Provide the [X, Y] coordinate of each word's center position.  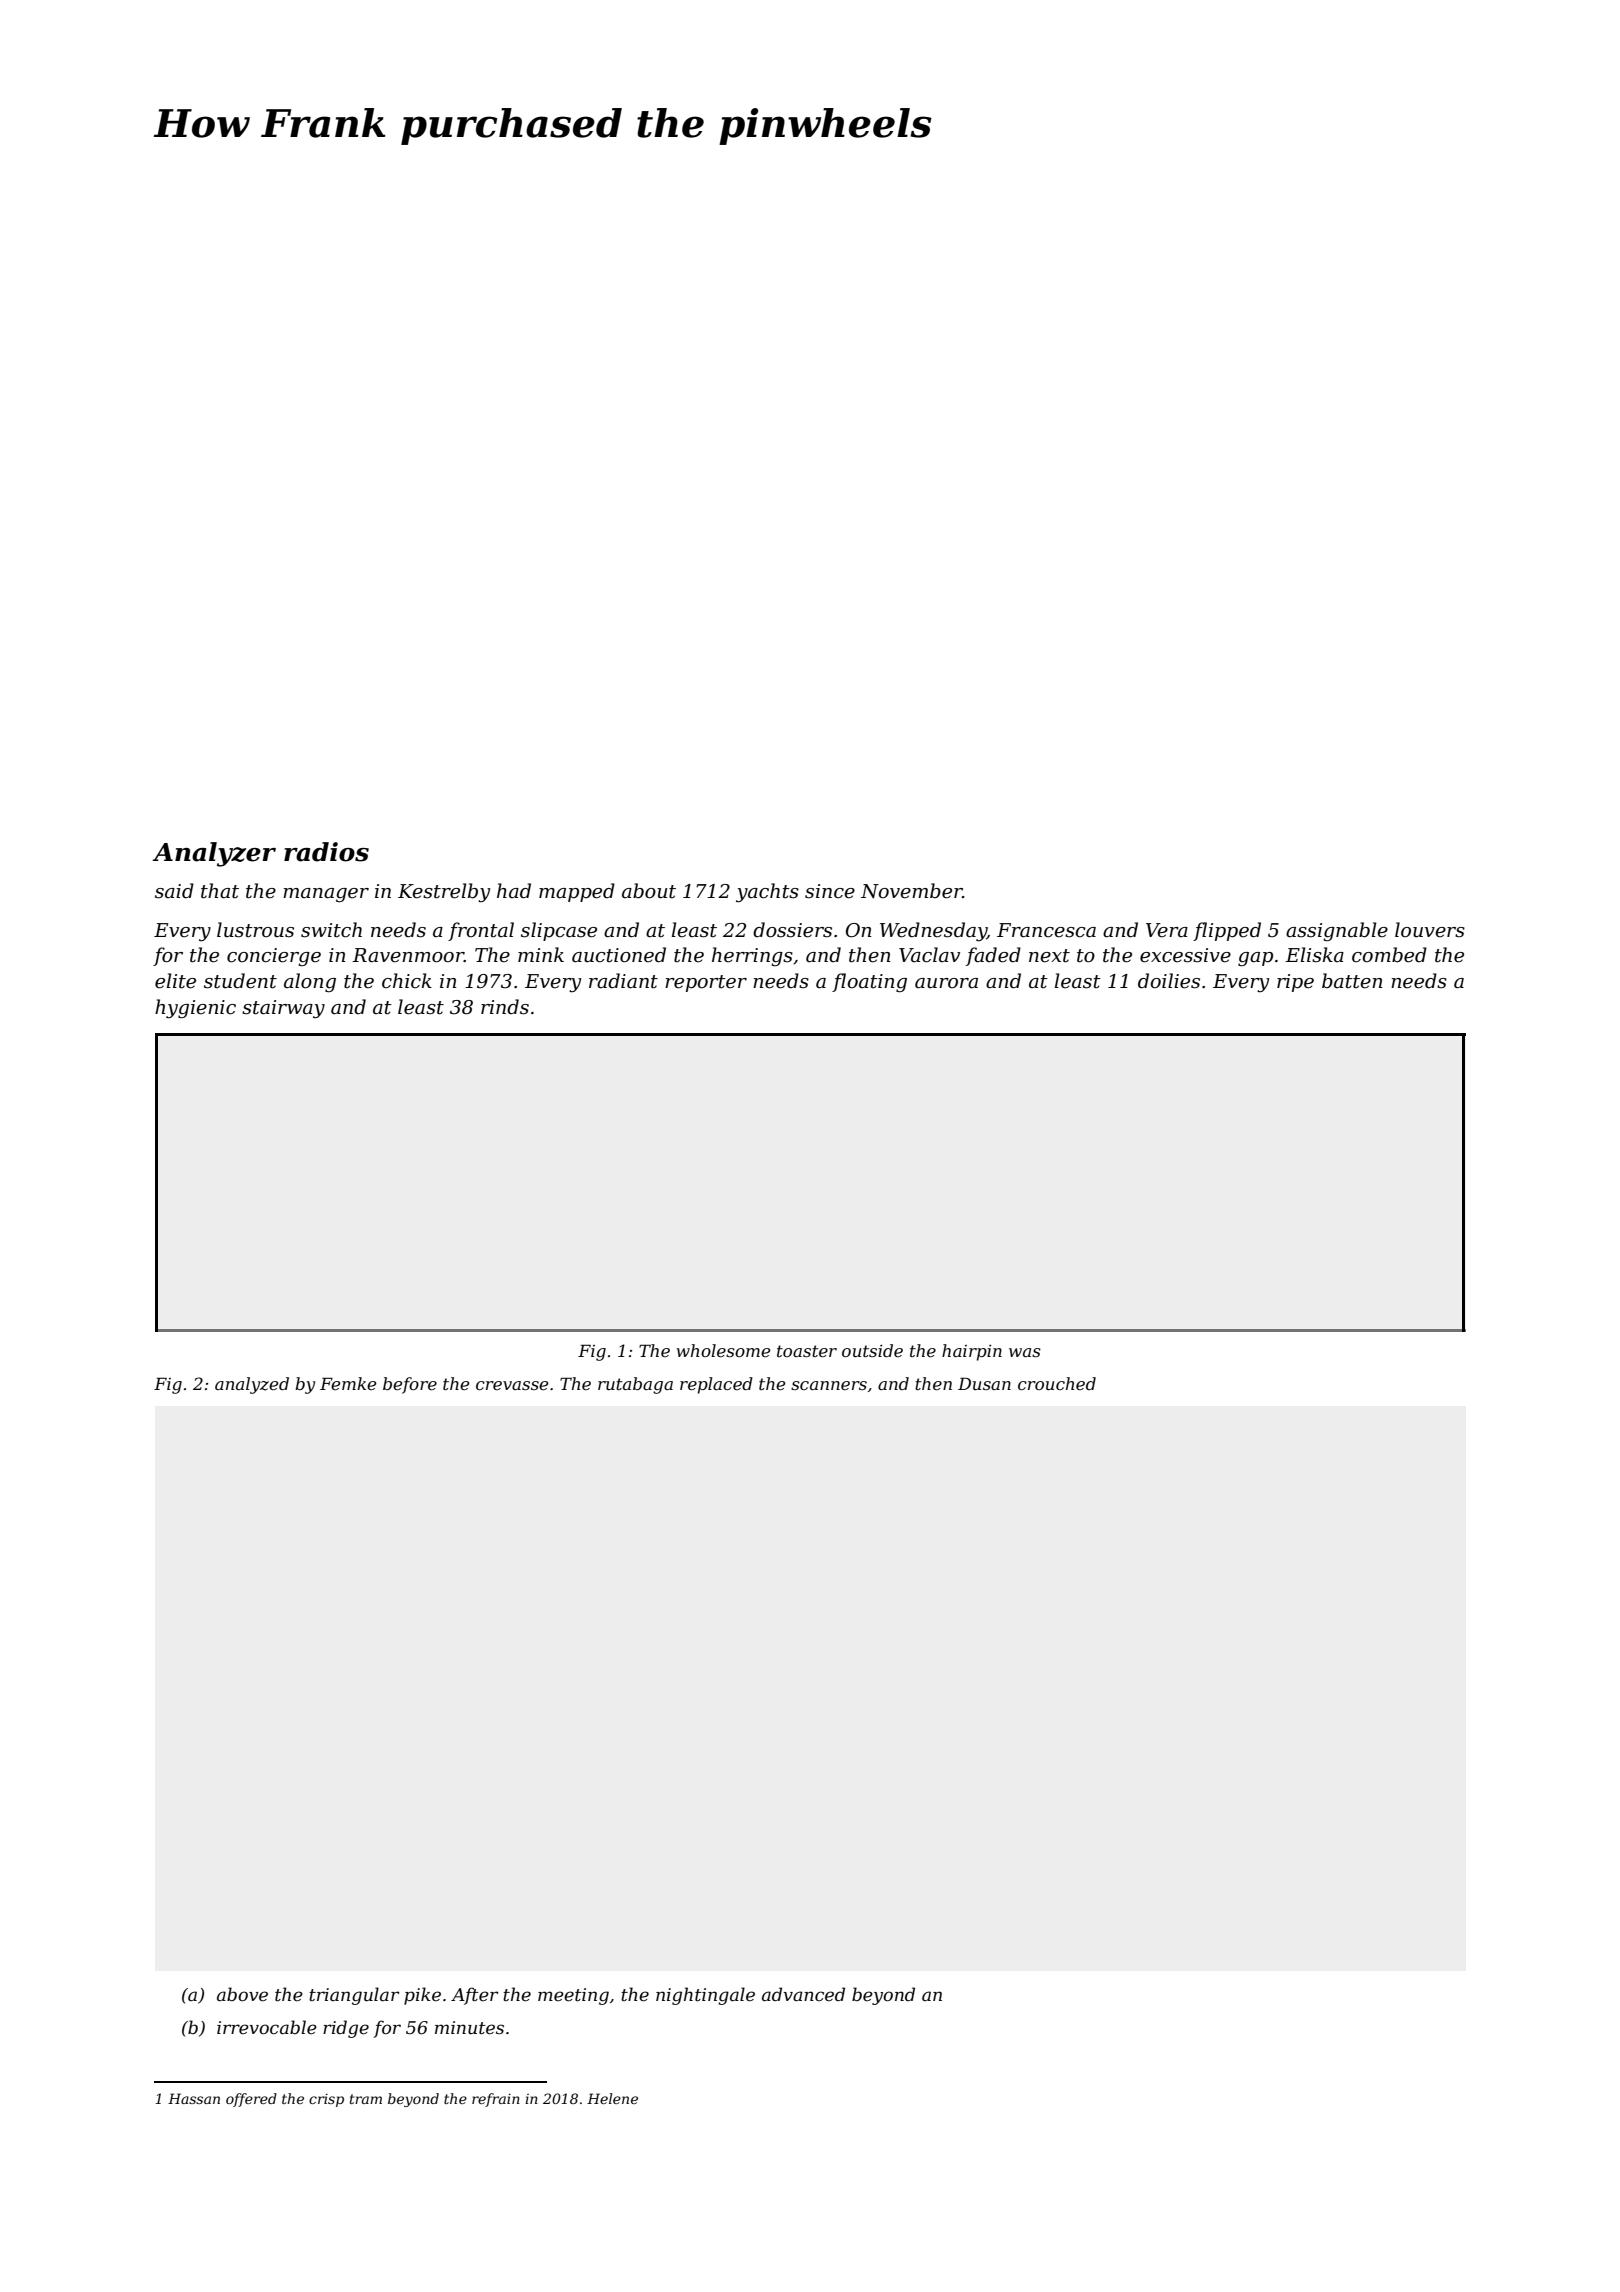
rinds [505, 1007]
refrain [496, 2100]
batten [1352, 981]
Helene [612, 2098]
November [911, 891]
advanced [803, 1994]
